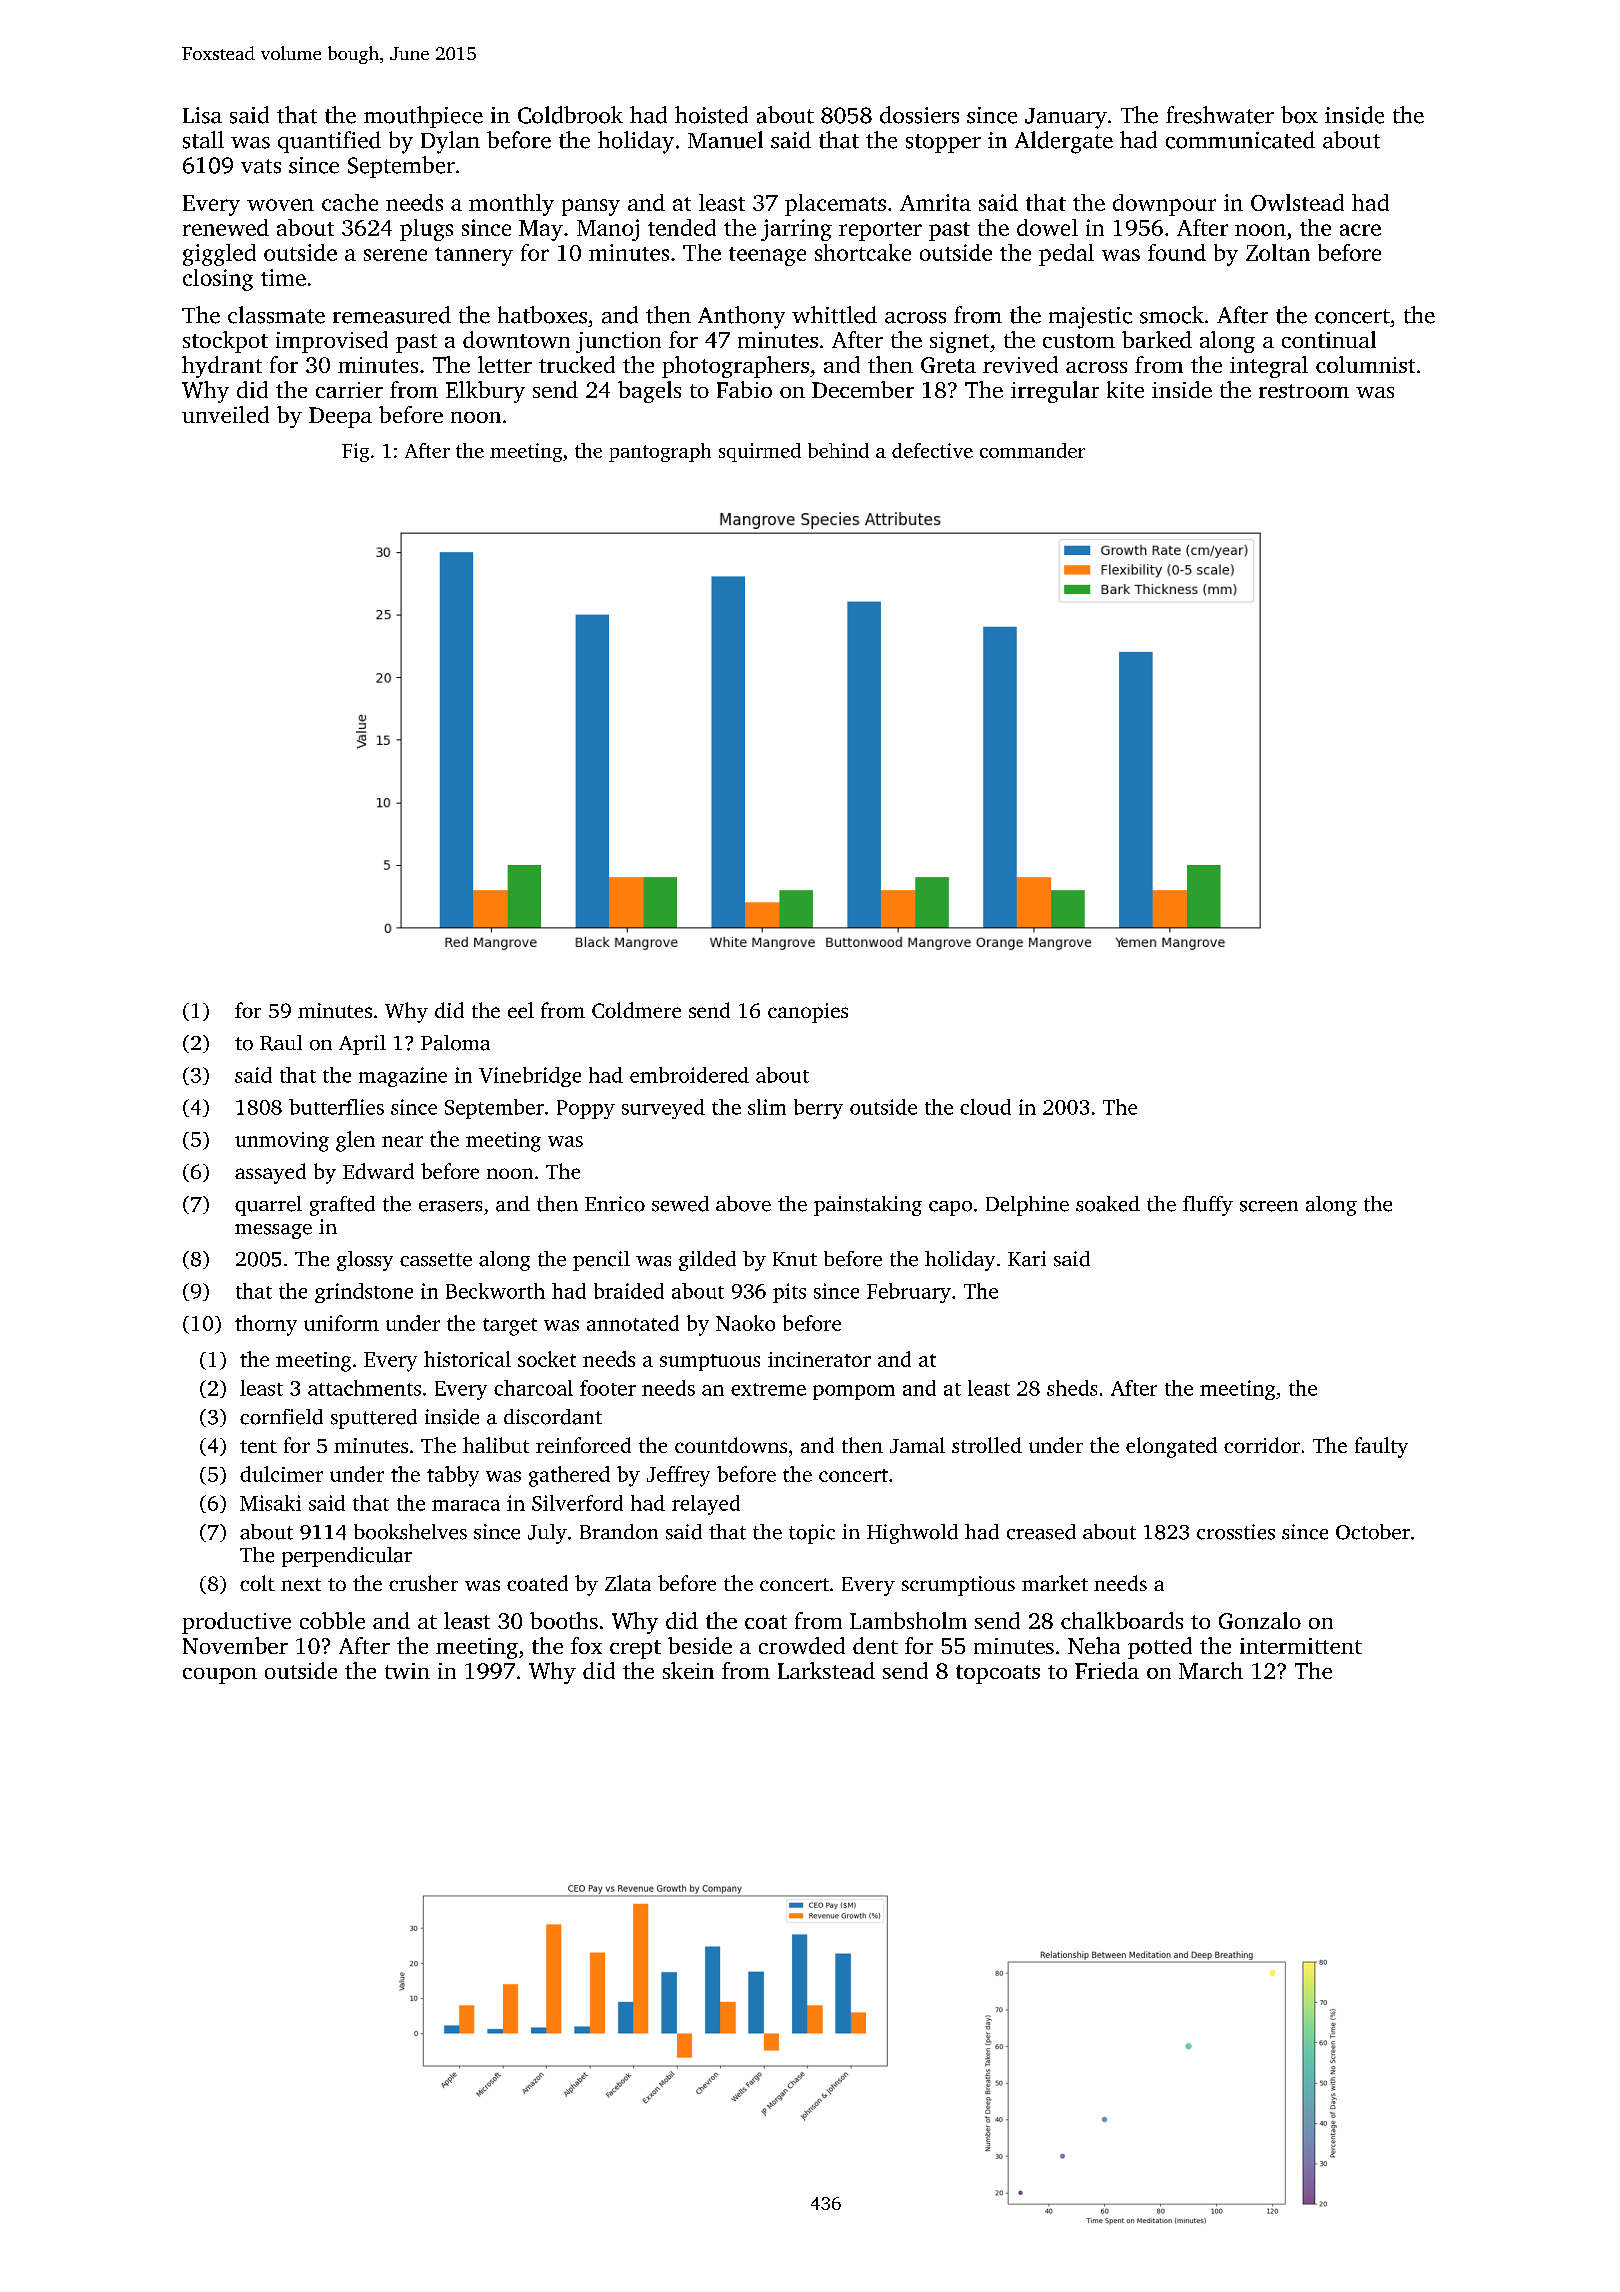  I want to click on Elkbury, so click(485, 392).
